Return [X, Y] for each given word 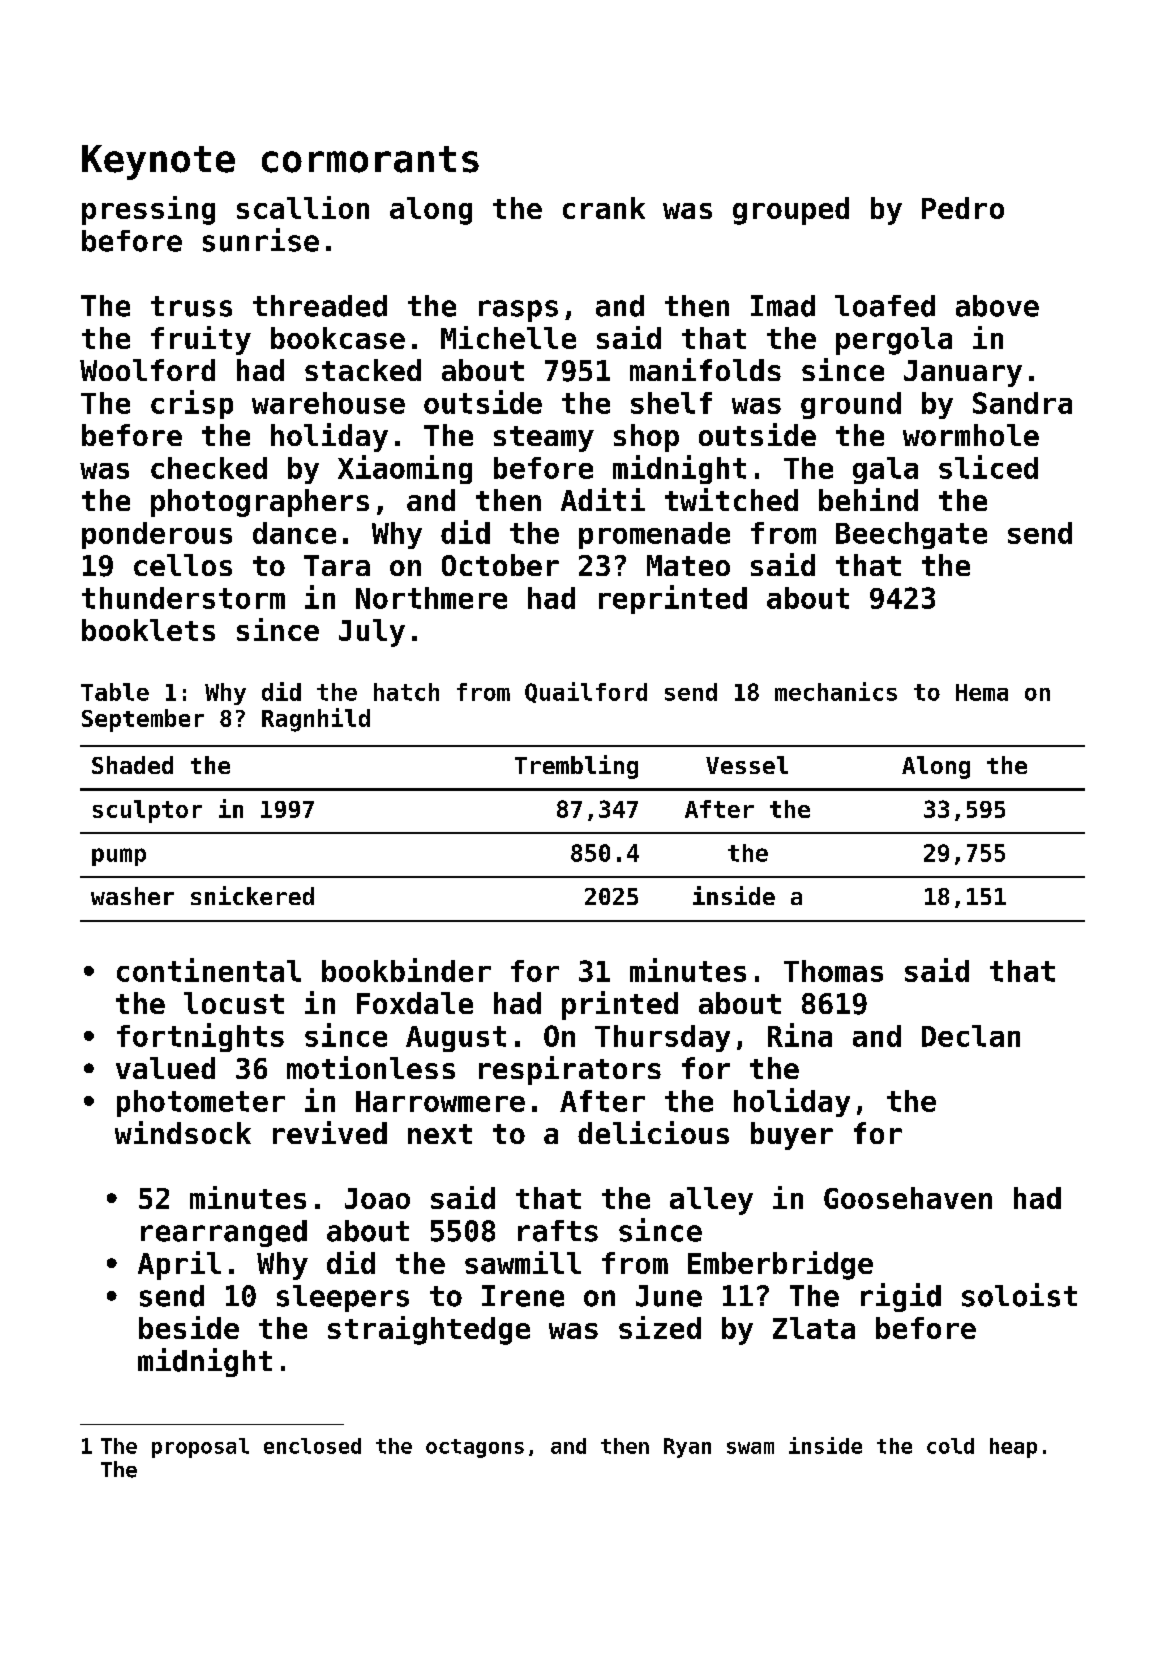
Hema [982, 692]
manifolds [705, 369]
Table [115, 692]
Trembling [576, 767]
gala [885, 470]
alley [711, 1201]
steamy [544, 439]
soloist [1019, 1295]
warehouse [328, 403]
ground [851, 405]
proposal [200, 1448]
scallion [303, 207]
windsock [183, 1132]
